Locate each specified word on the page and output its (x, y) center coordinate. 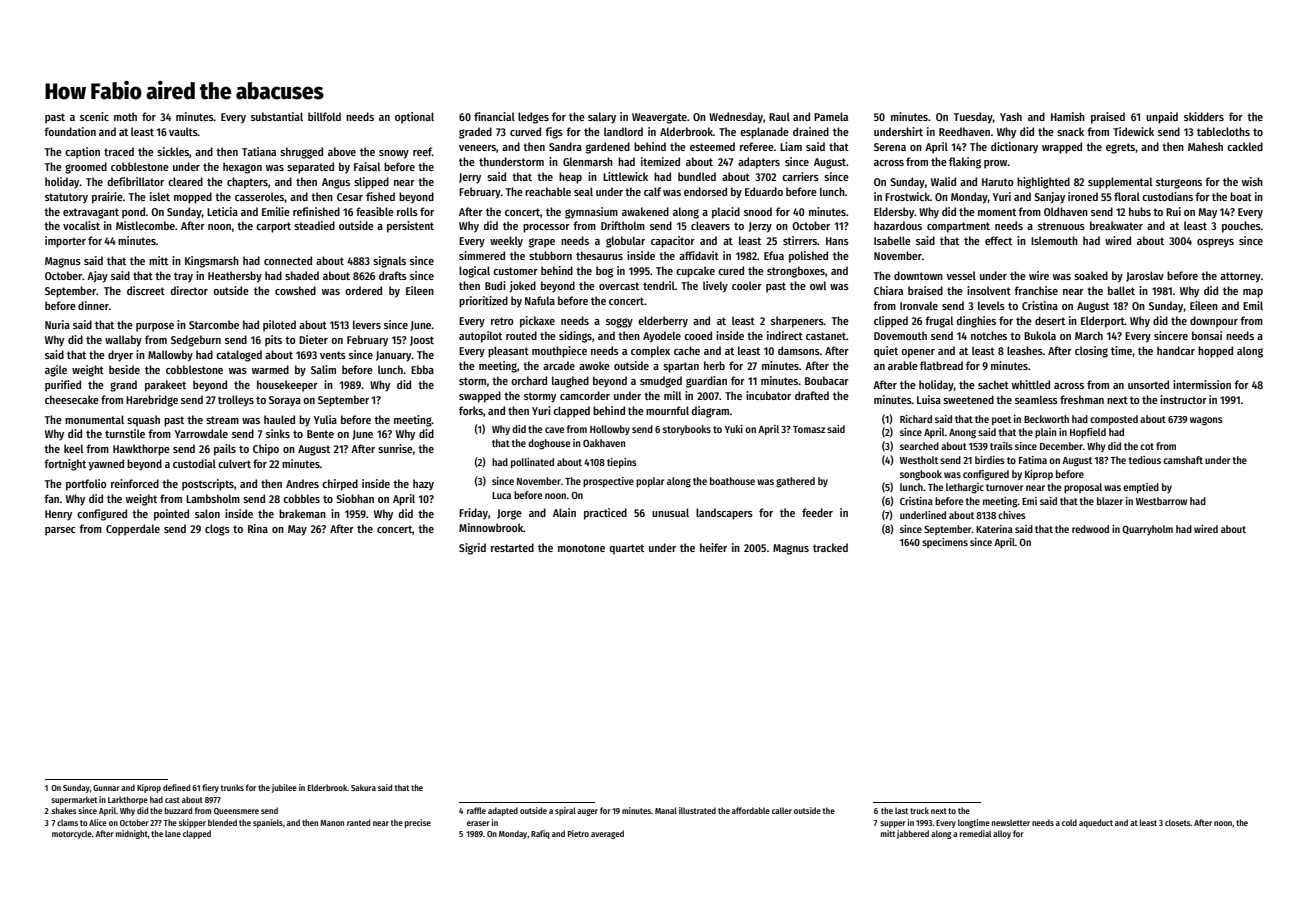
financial (494, 116)
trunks (232, 787)
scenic (94, 116)
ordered (363, 290)
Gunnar (106, 788)
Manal (666, 810)
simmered (482, 255)
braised (925, 290)
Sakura (363, 787)
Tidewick (1133, 131)
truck (919, 810)
